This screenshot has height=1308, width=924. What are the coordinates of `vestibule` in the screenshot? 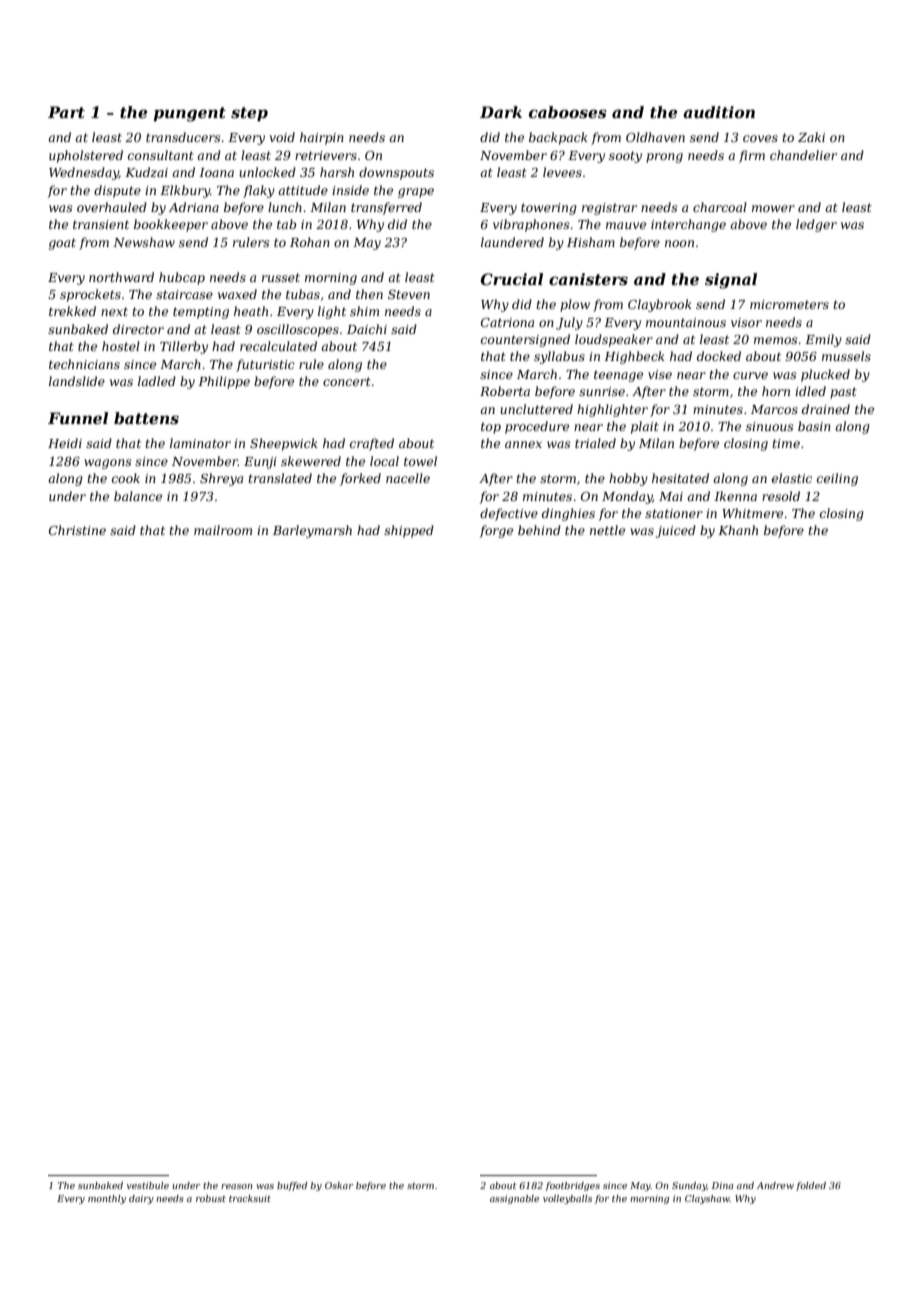 It's located at (148, 1185).
